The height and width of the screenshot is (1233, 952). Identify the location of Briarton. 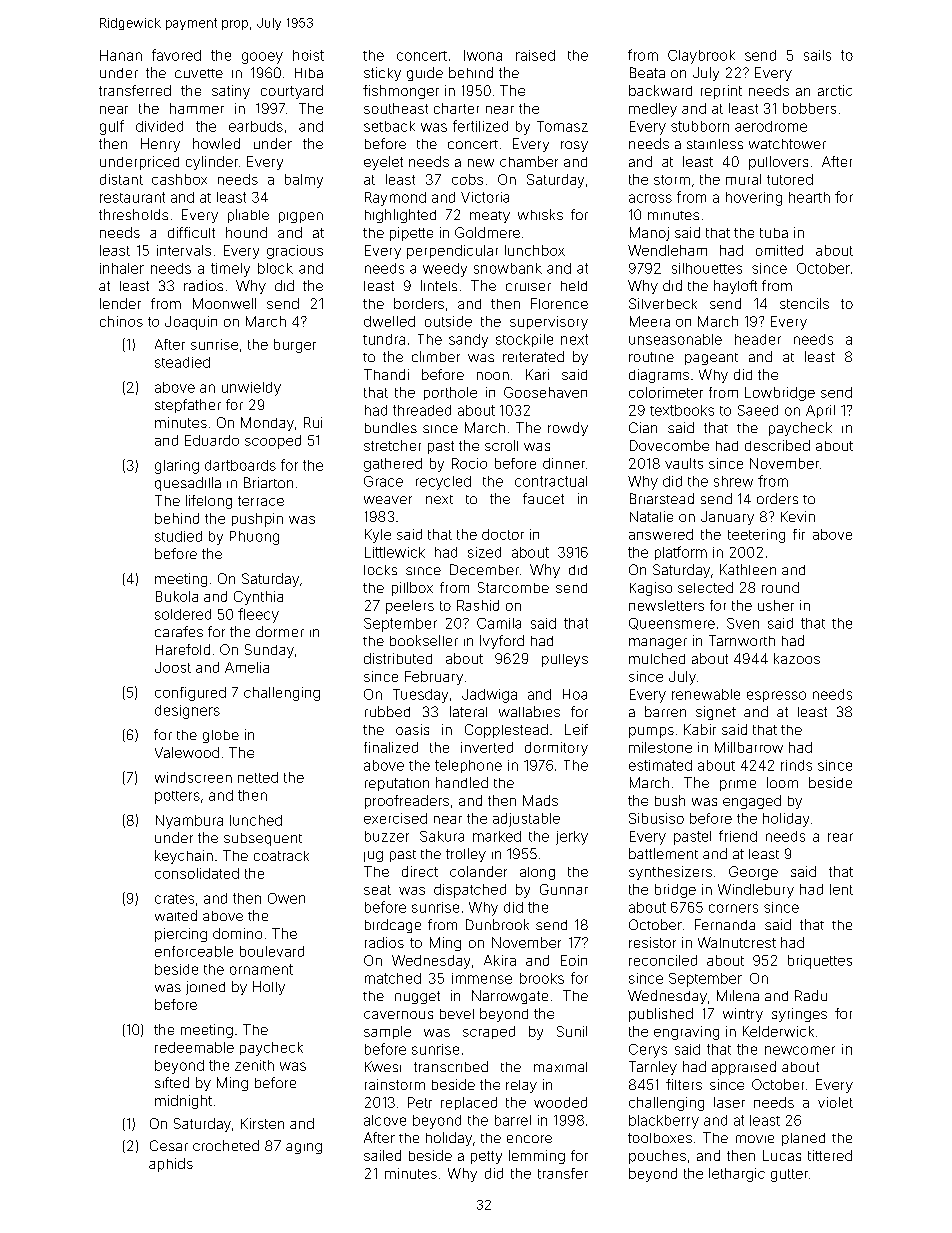
(268, 482).
